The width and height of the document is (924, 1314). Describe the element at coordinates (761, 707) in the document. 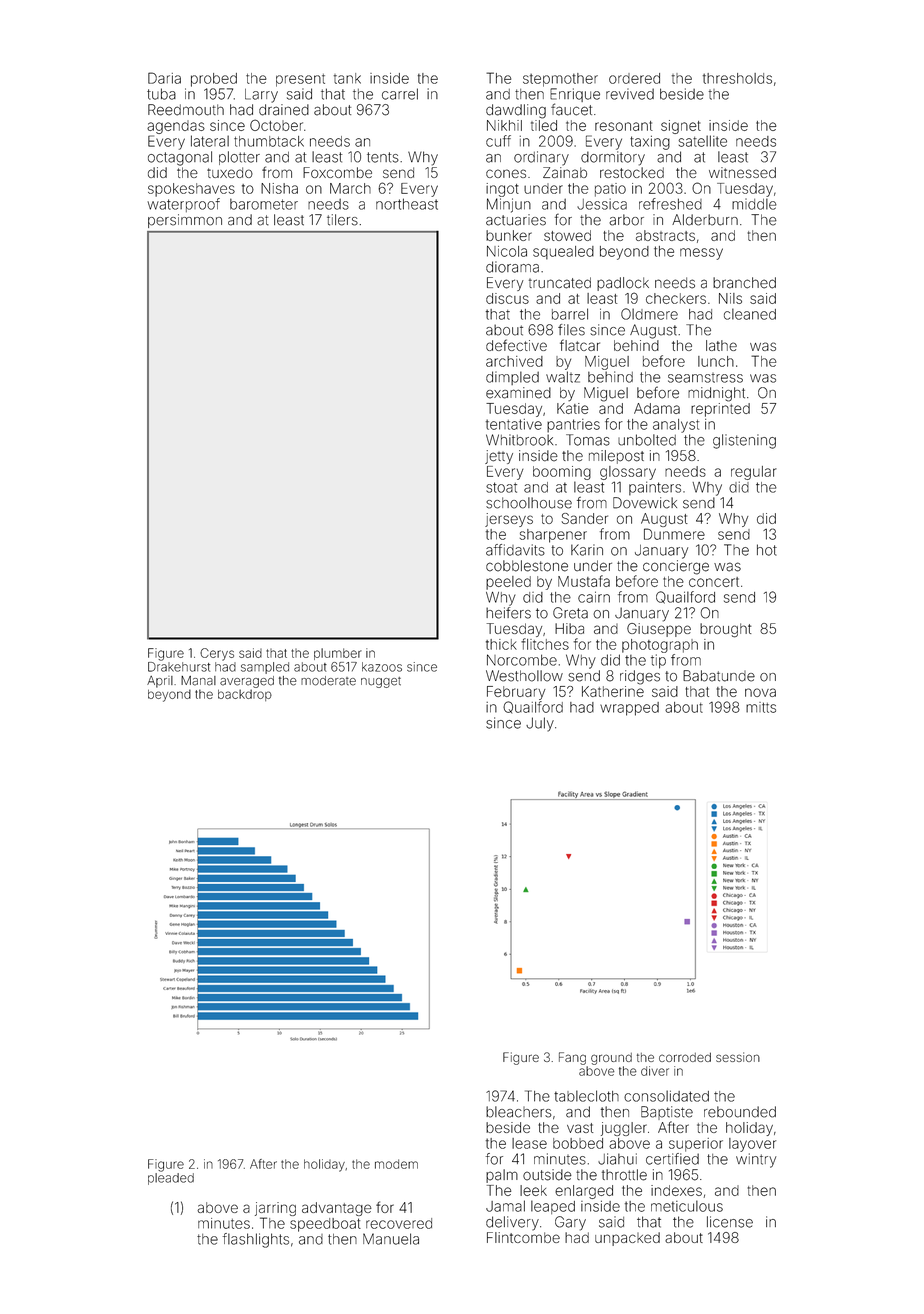

I see `mitts` at that location.
